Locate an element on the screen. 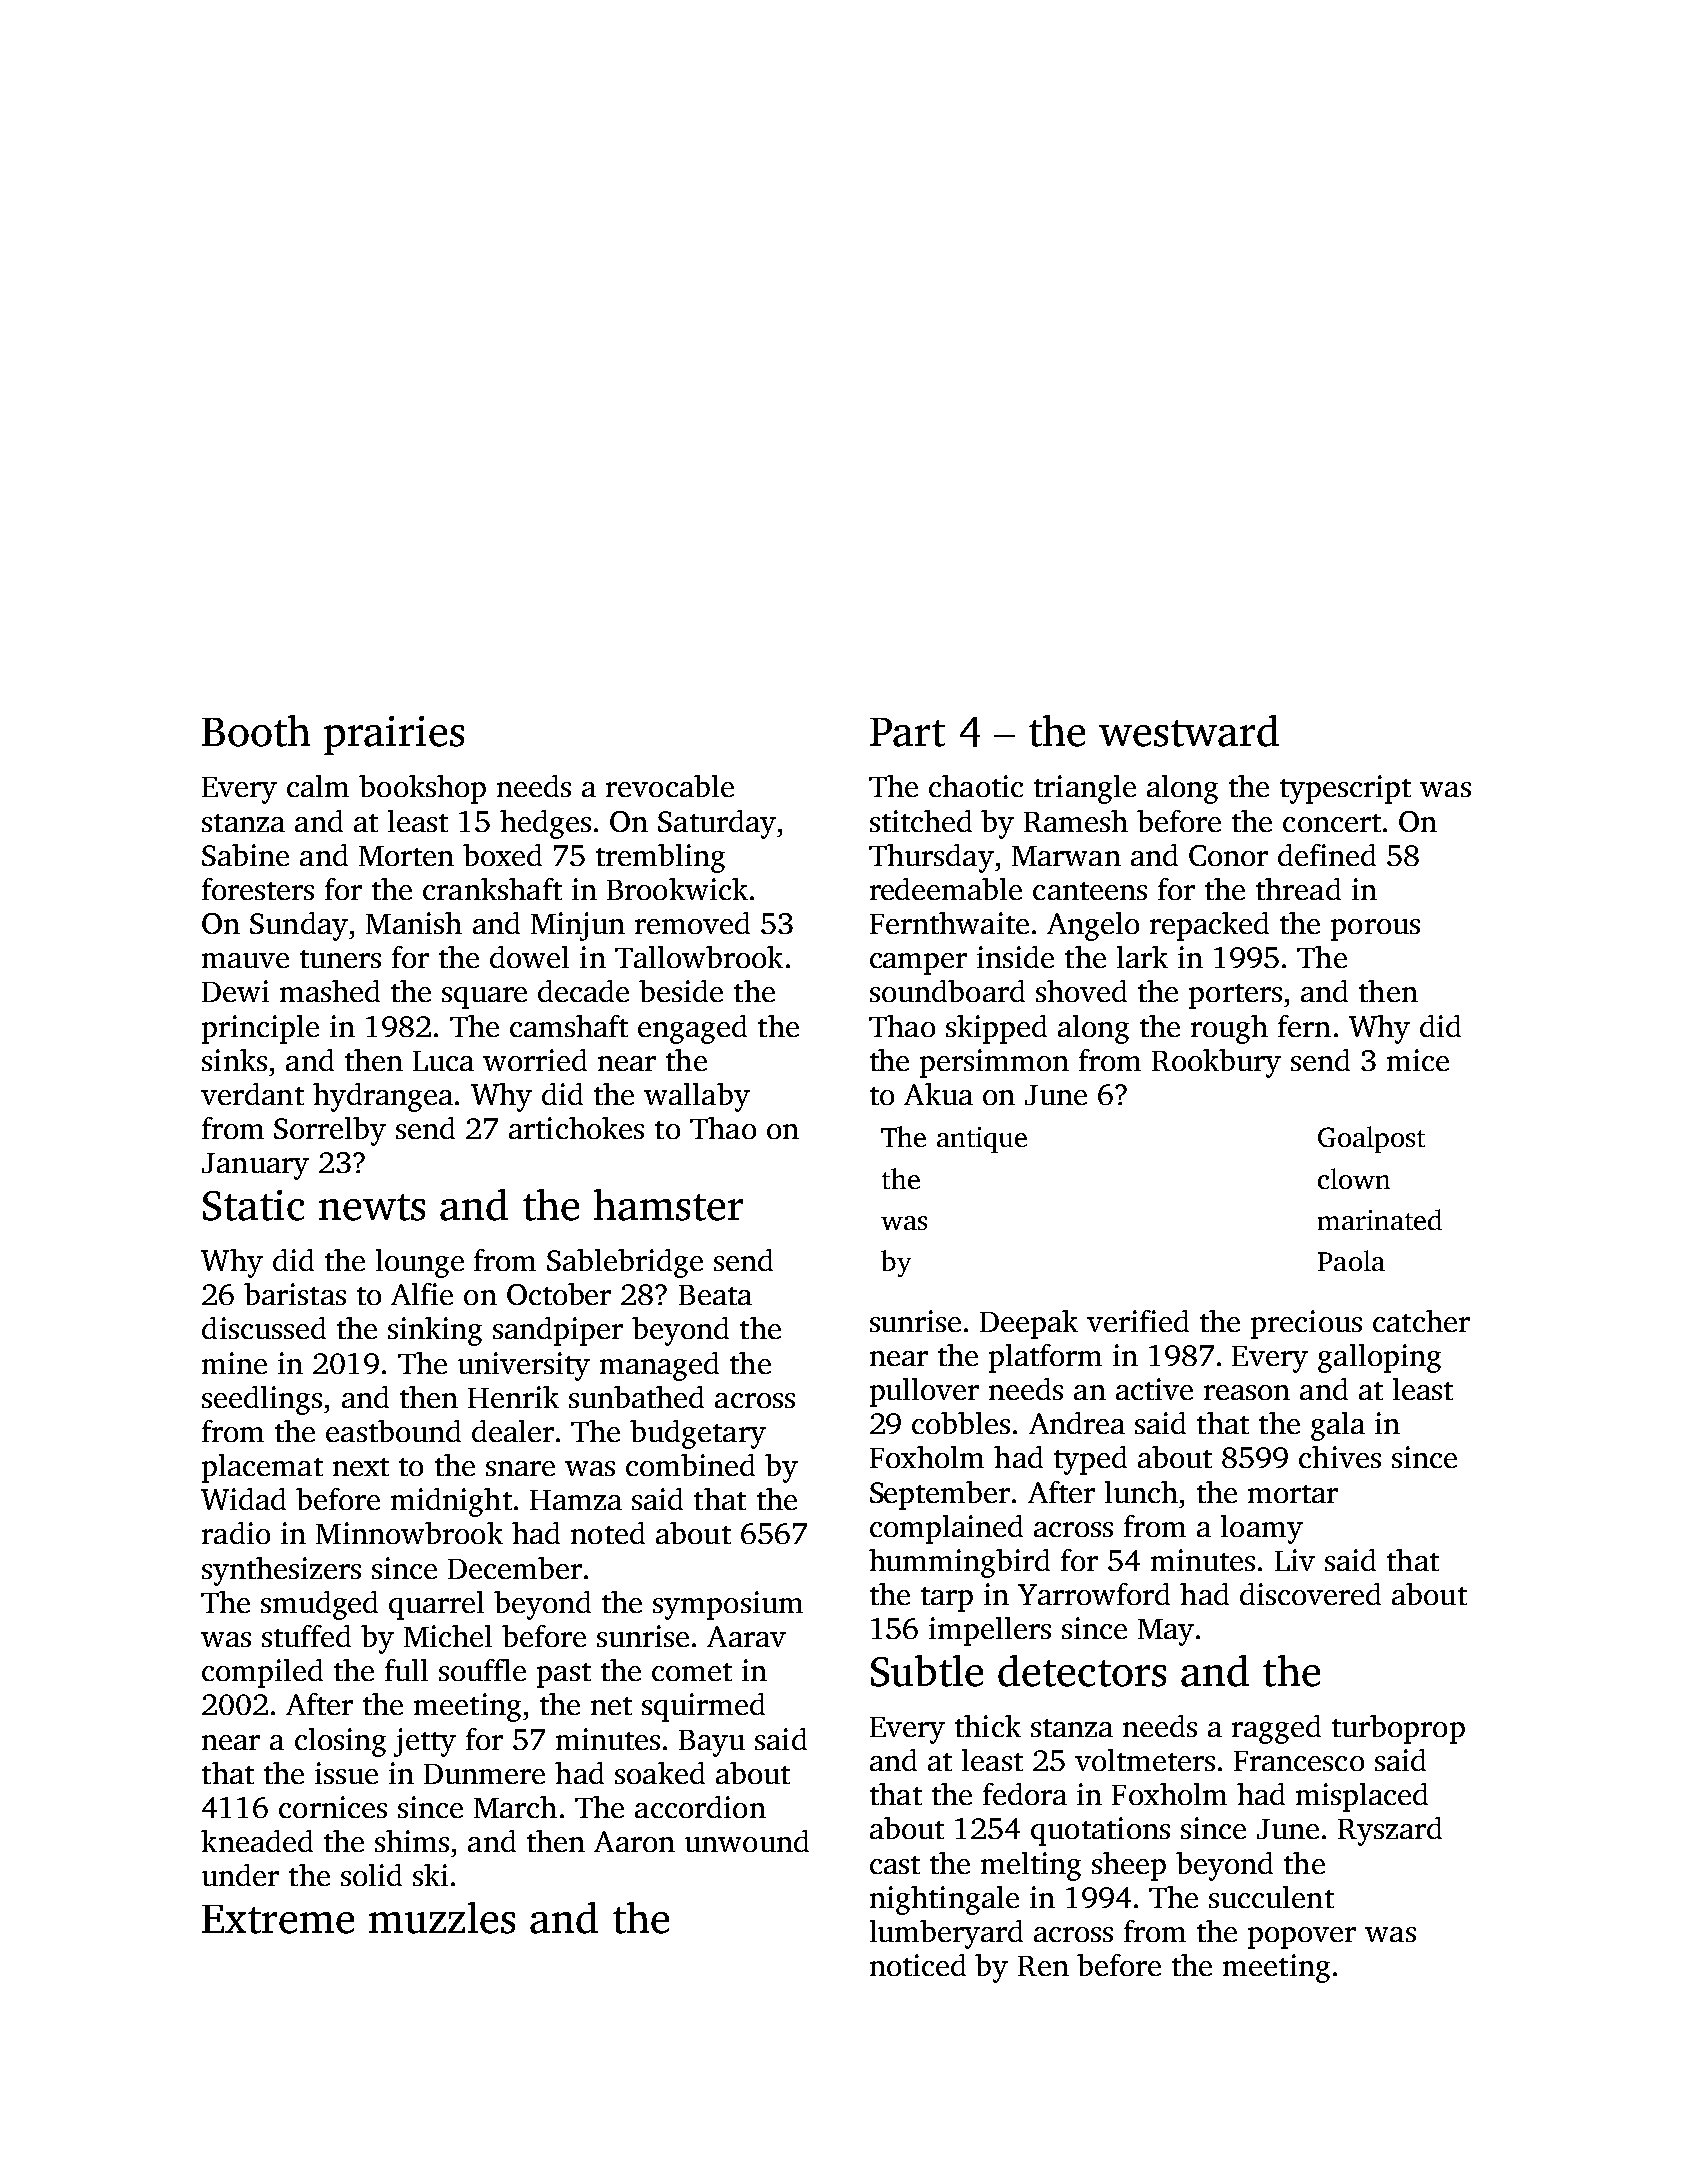 The height and width of the screenshot is (2178, 1683). May is located at coordinates (1166, 1632).
